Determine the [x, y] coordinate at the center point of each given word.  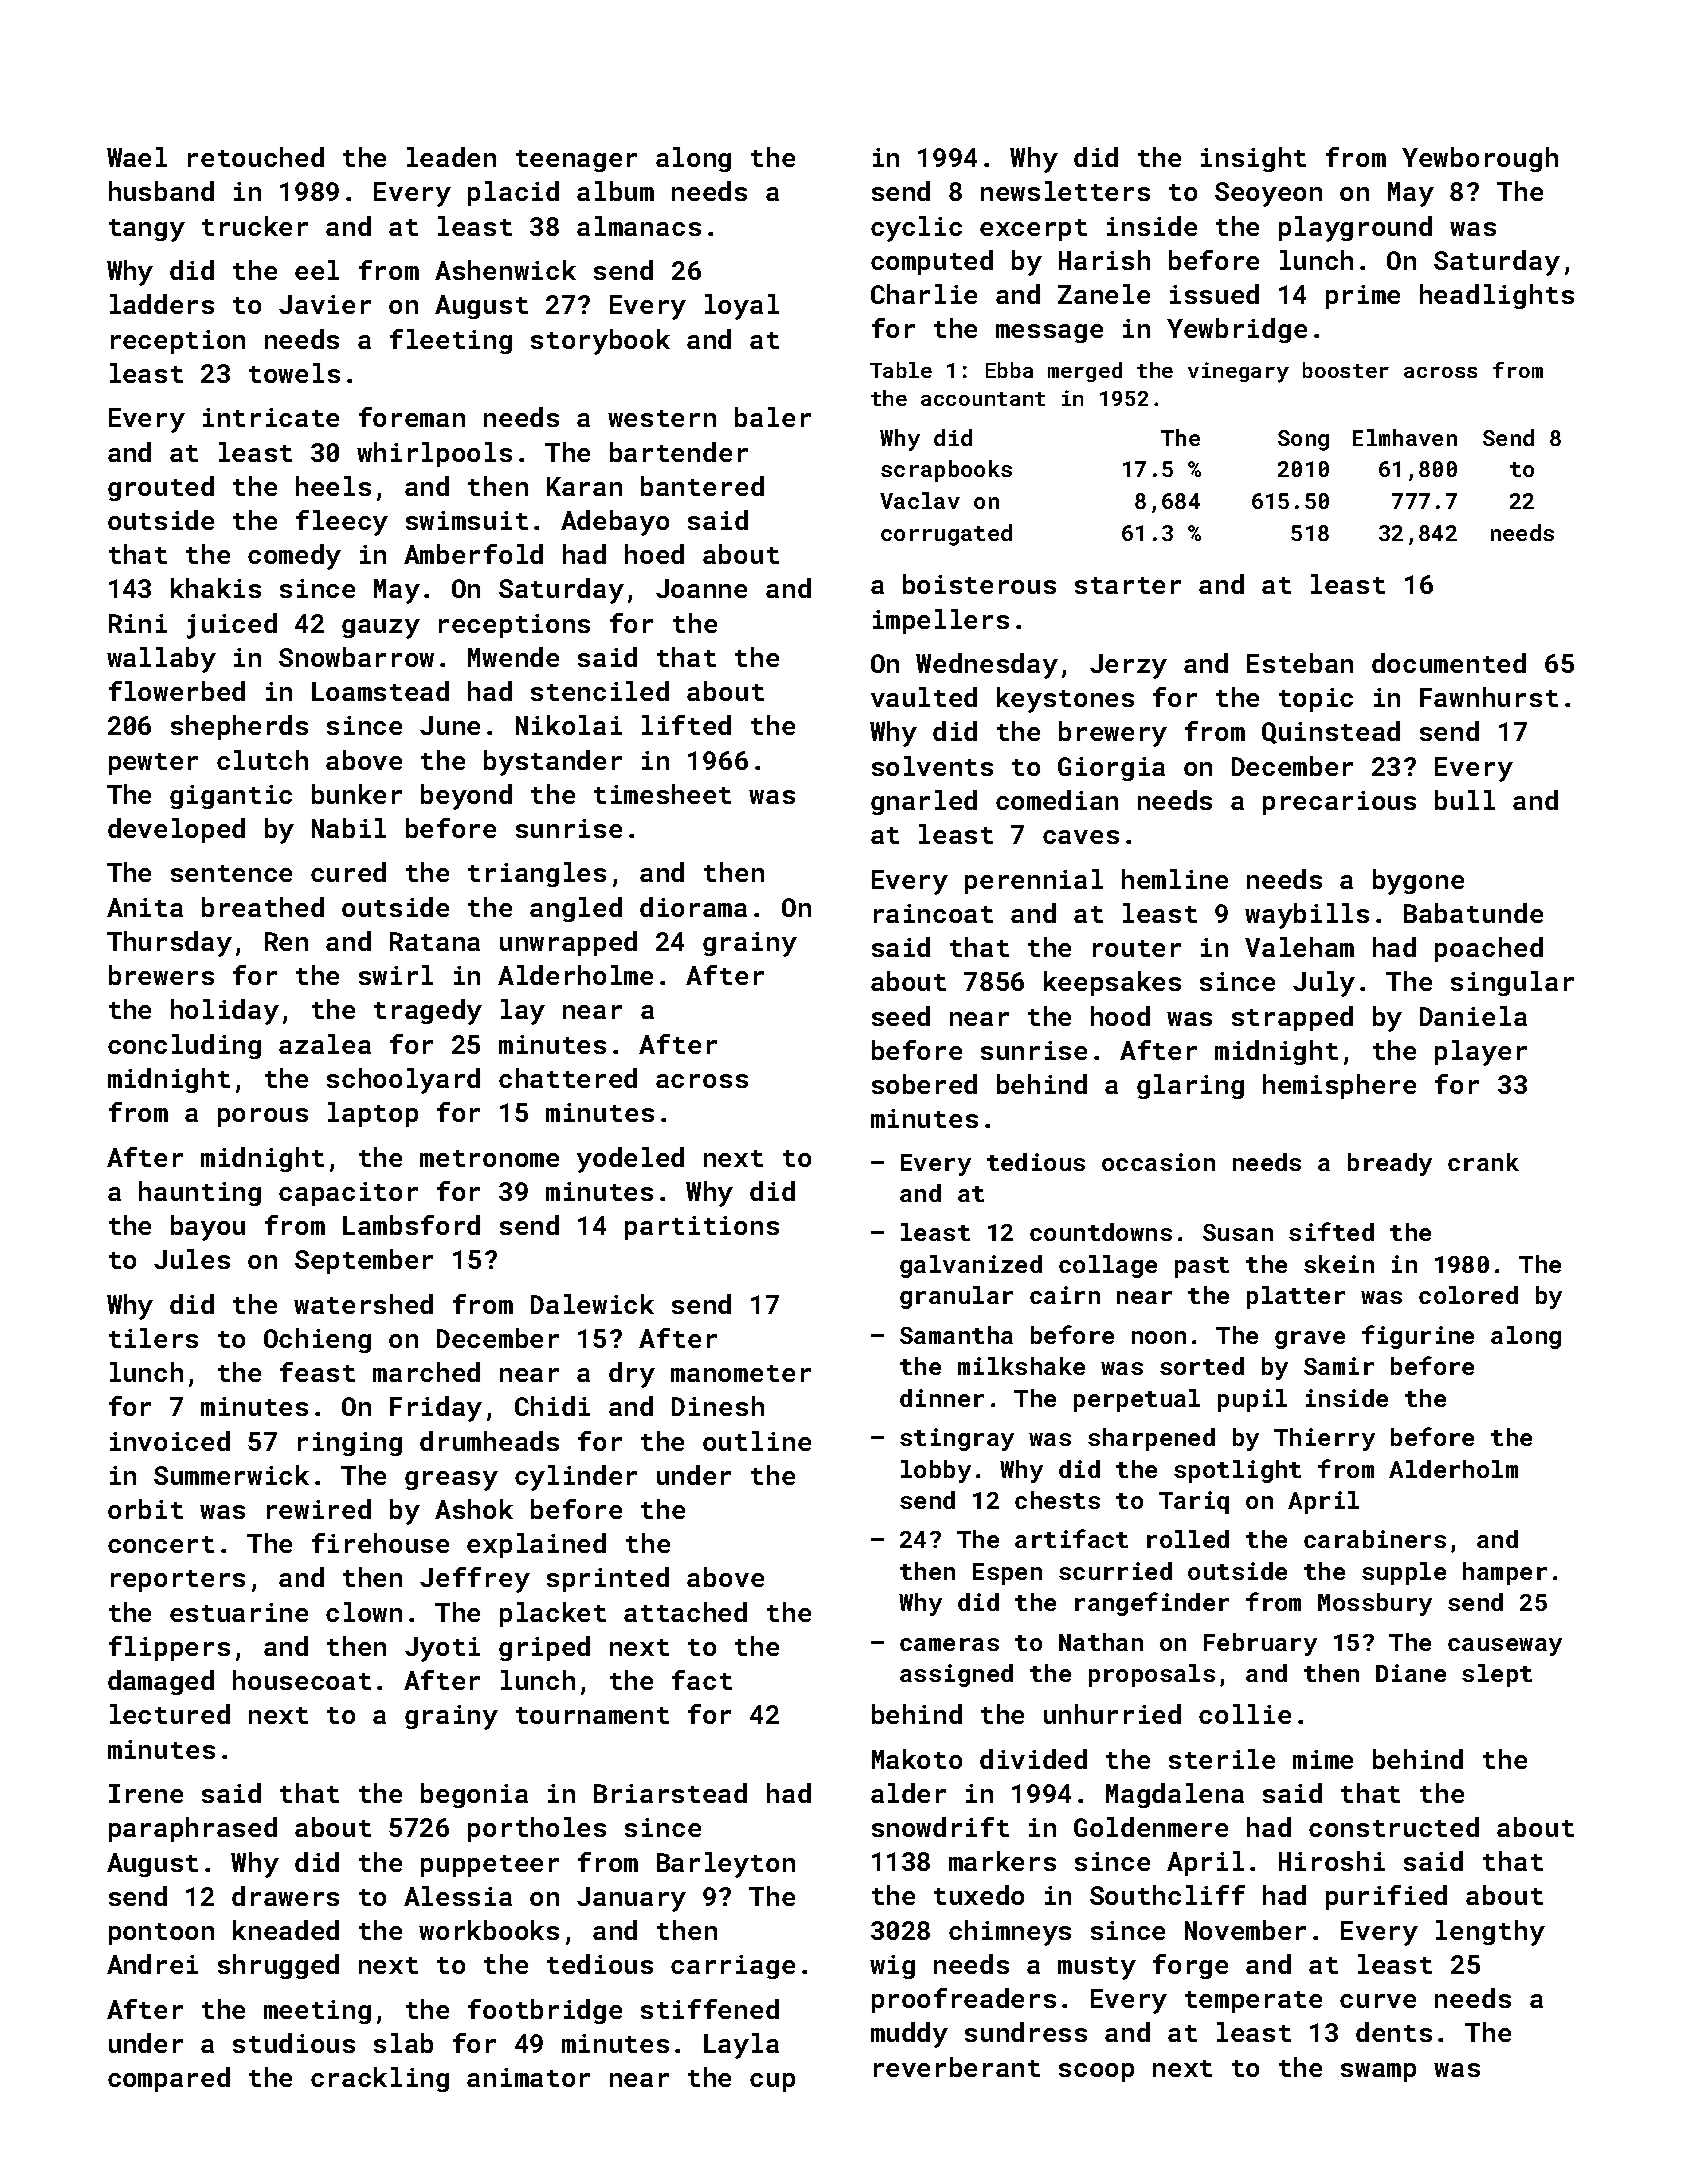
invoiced [170, 1441]
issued [1214, 294]
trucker [255, 226]
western [662, 418]
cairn [1065, 1295]
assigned [956, 1675]
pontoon [161, 1934]
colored [1468, 1295]
